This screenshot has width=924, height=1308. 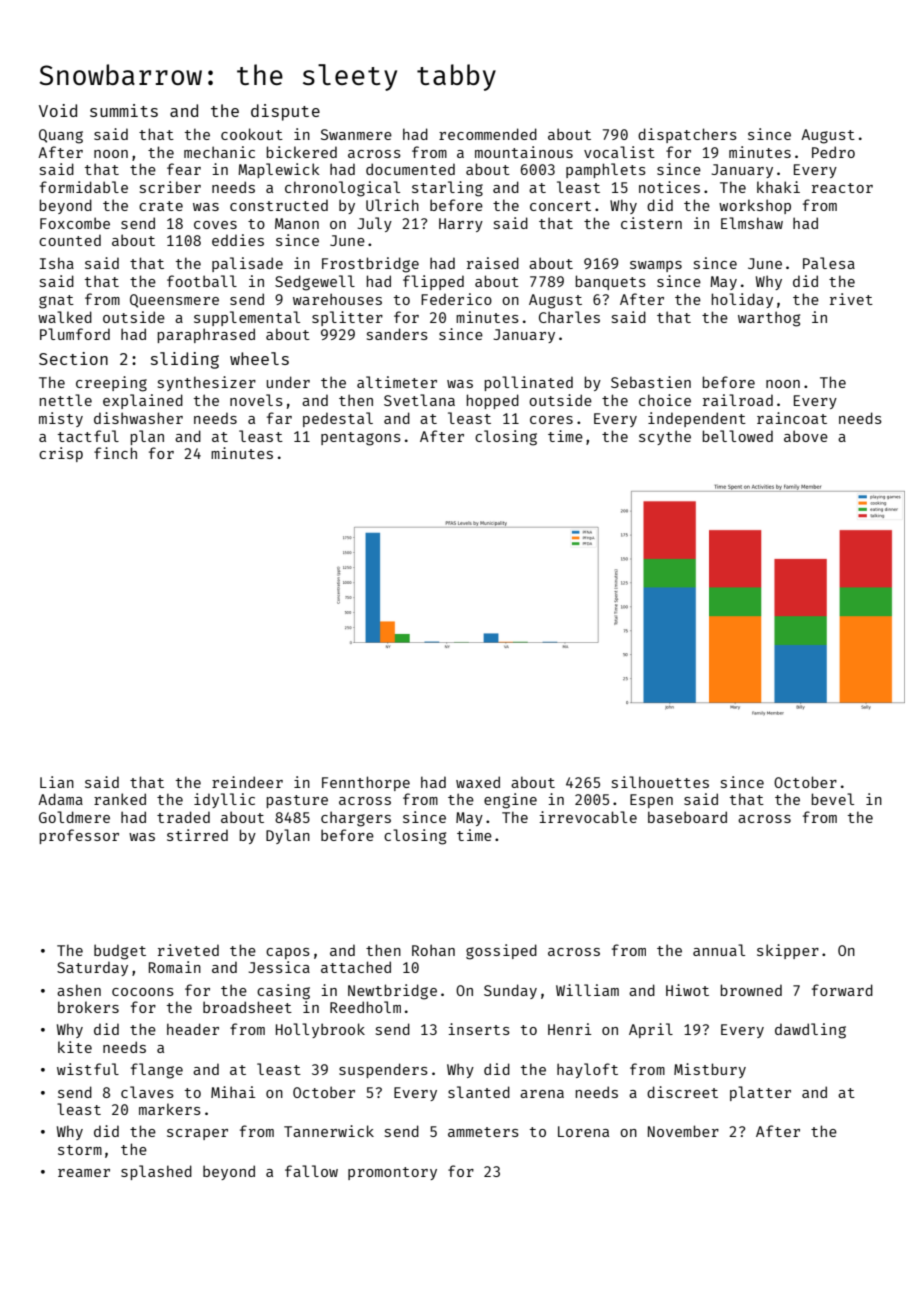 What do you see at coordinates (806, 436) in the screenshot?
I see `above` at bounding box center [806, 436].
